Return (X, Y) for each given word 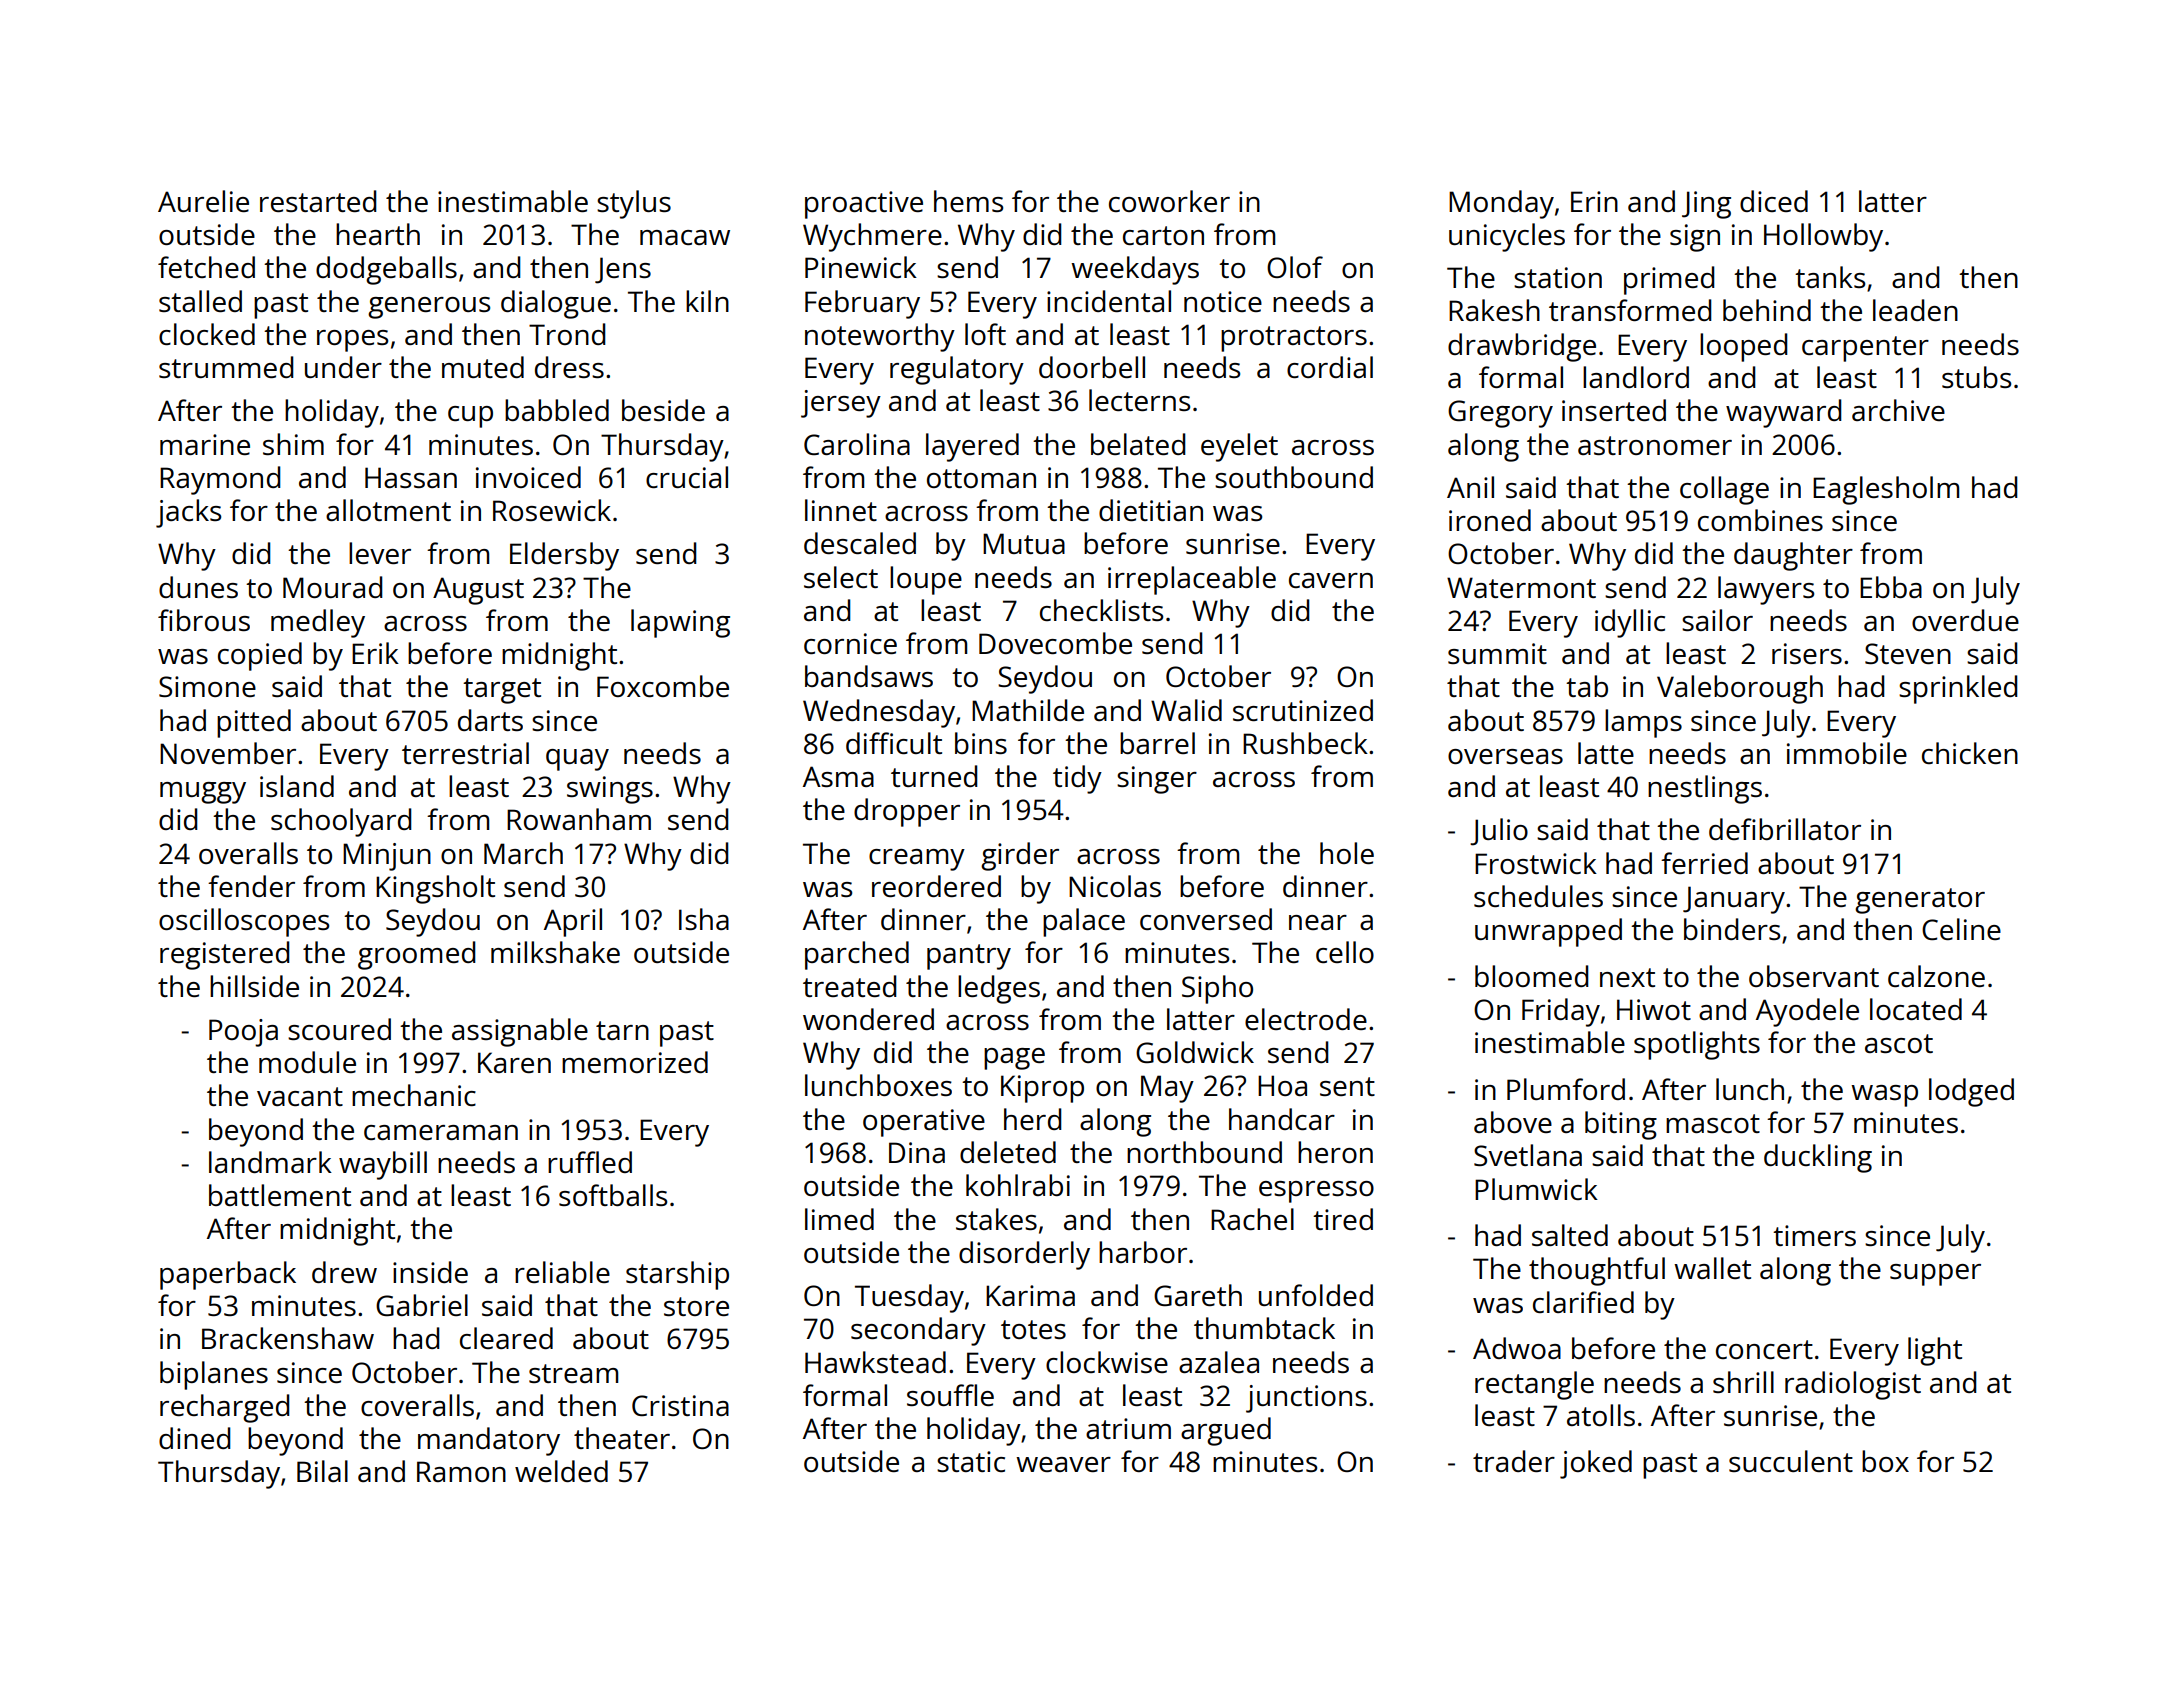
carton (1163, 235)
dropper (907, 812)
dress (569, 367)
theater (622, 1438)
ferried (1704, 863)
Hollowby (1823, 237)
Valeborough (1740, 689)
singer (1157, 780)
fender (251, 886)
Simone (207, 686)
